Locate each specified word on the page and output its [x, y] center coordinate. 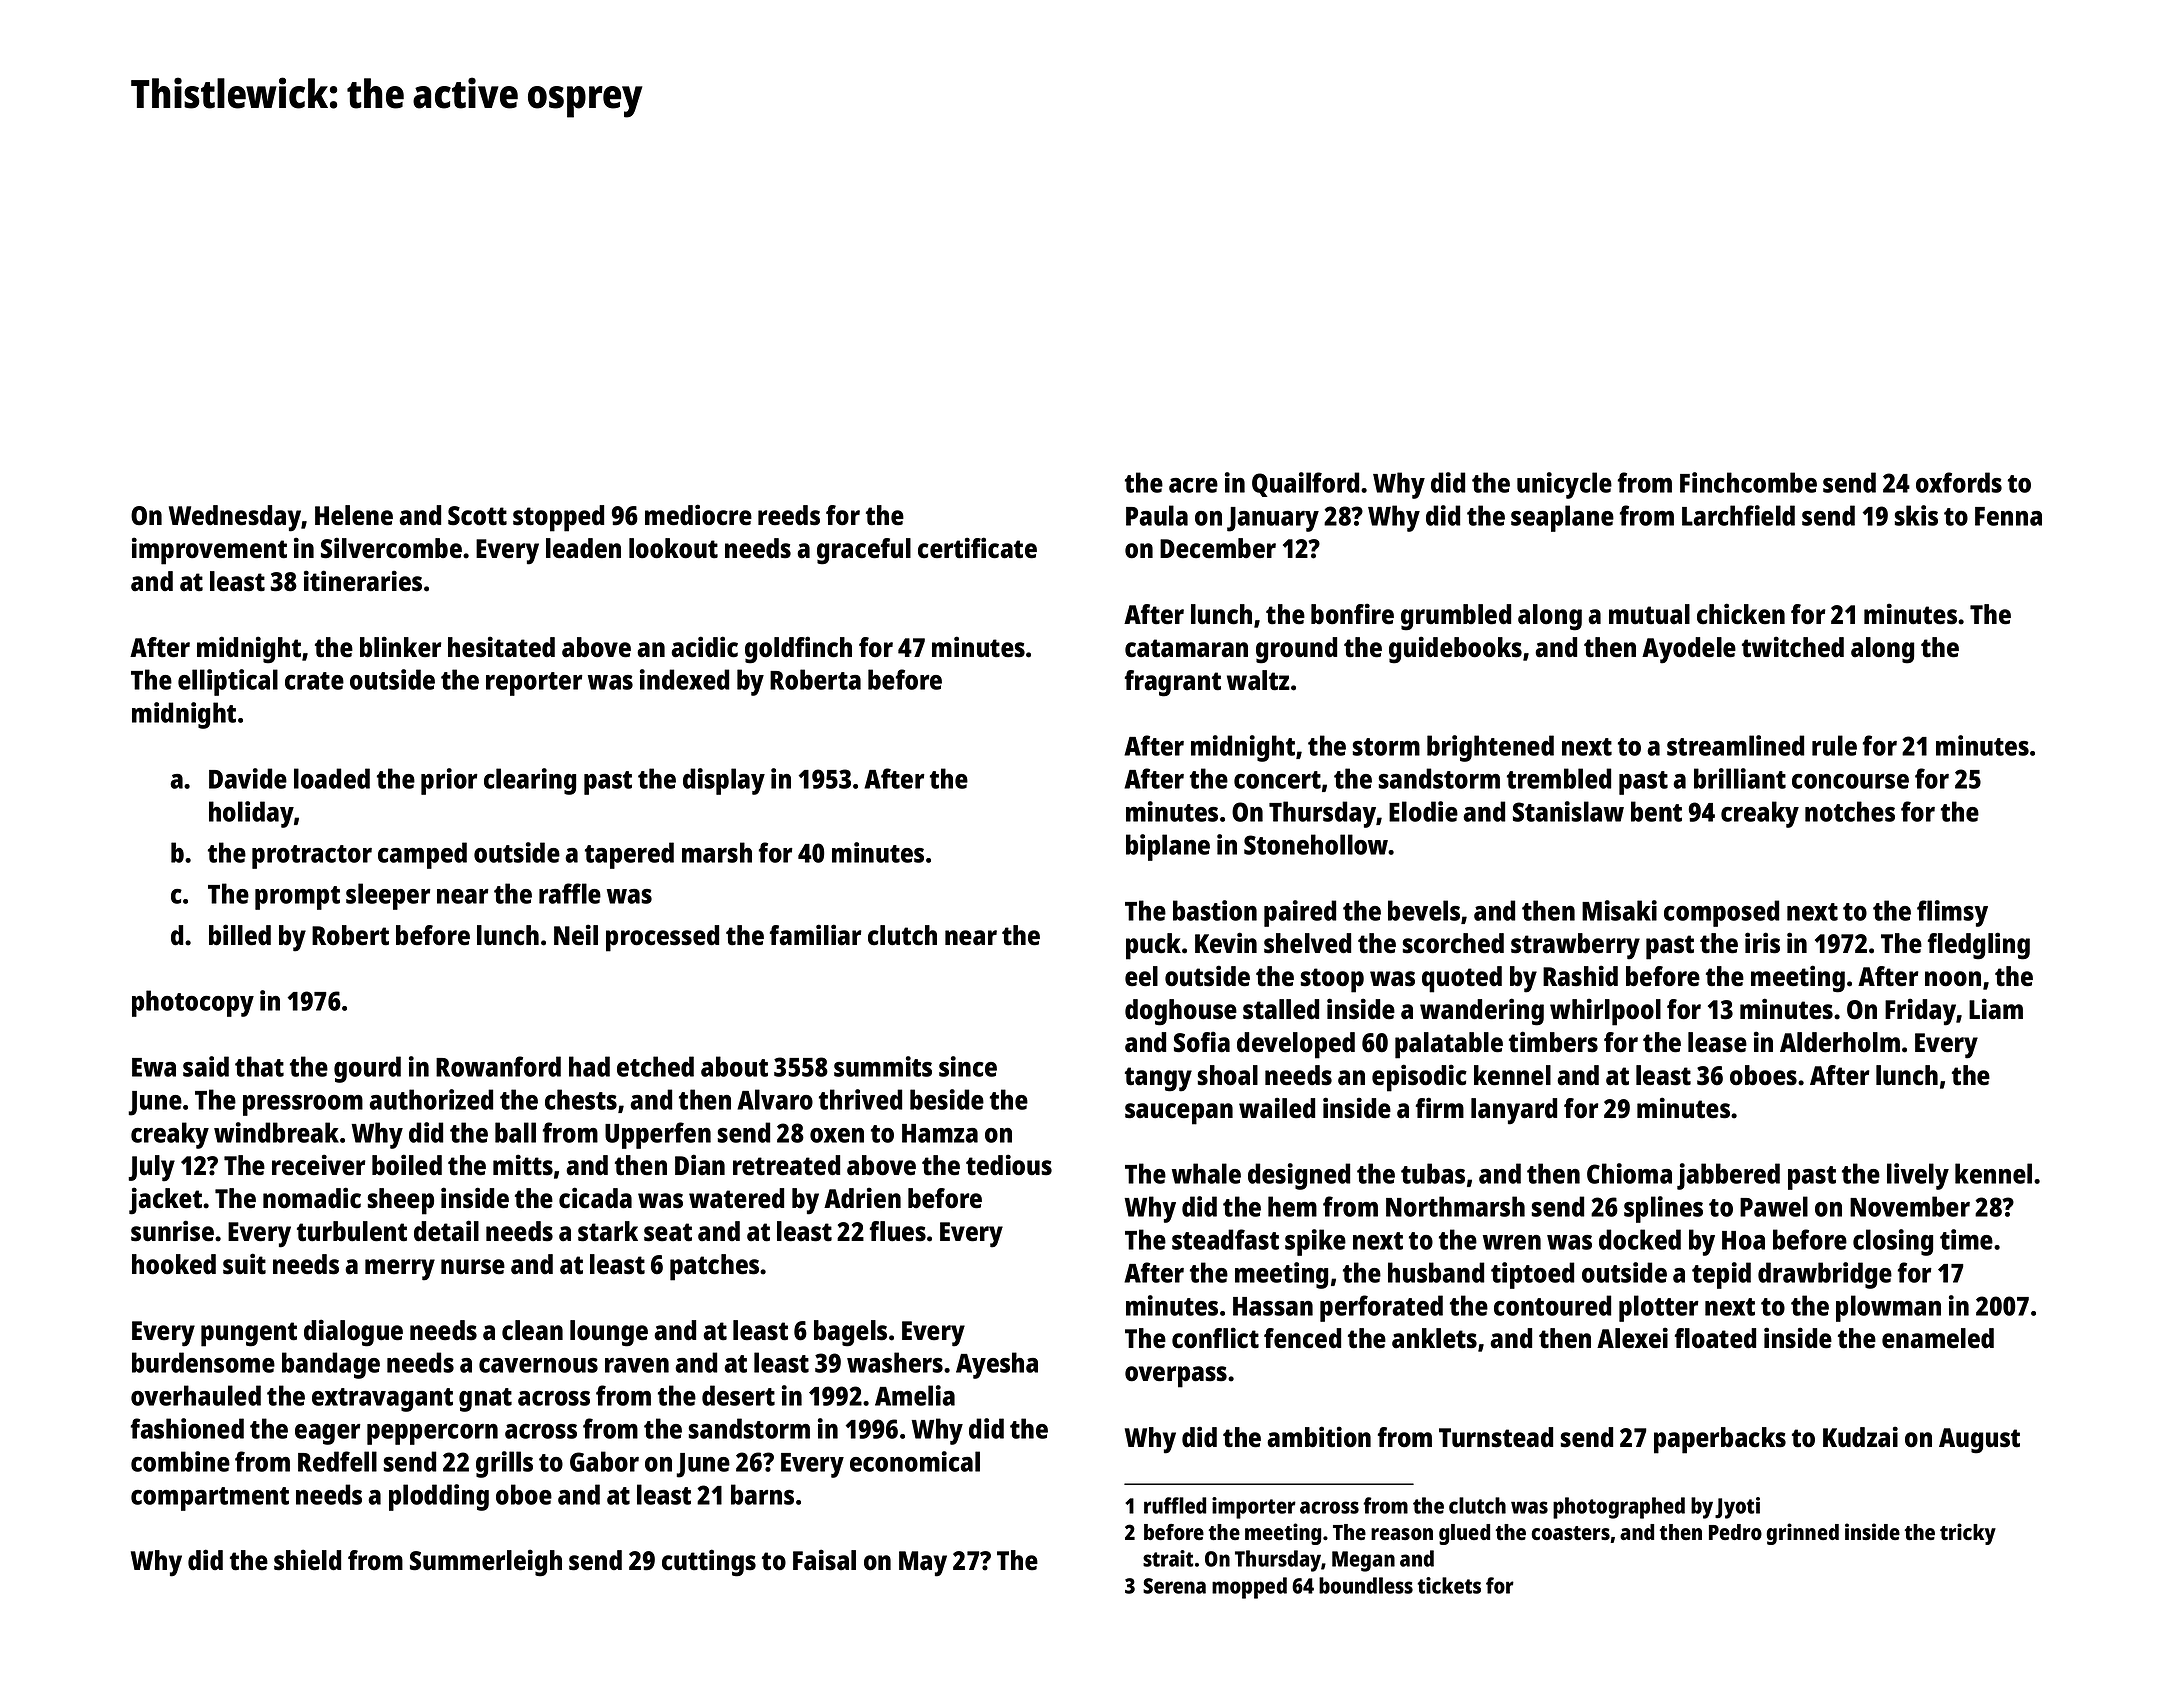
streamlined [1735, 745]
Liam [1996, 1009]
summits [883, 1066]
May [923, 1564]
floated [1715, 1338]
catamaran [1186, 648]
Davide [248, 778]
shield [307, 1560]
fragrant [1173, 683]
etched [655, 1066]
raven [637, 1365]
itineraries [363, 581]
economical [915, 1461]
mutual [1649, 614]
